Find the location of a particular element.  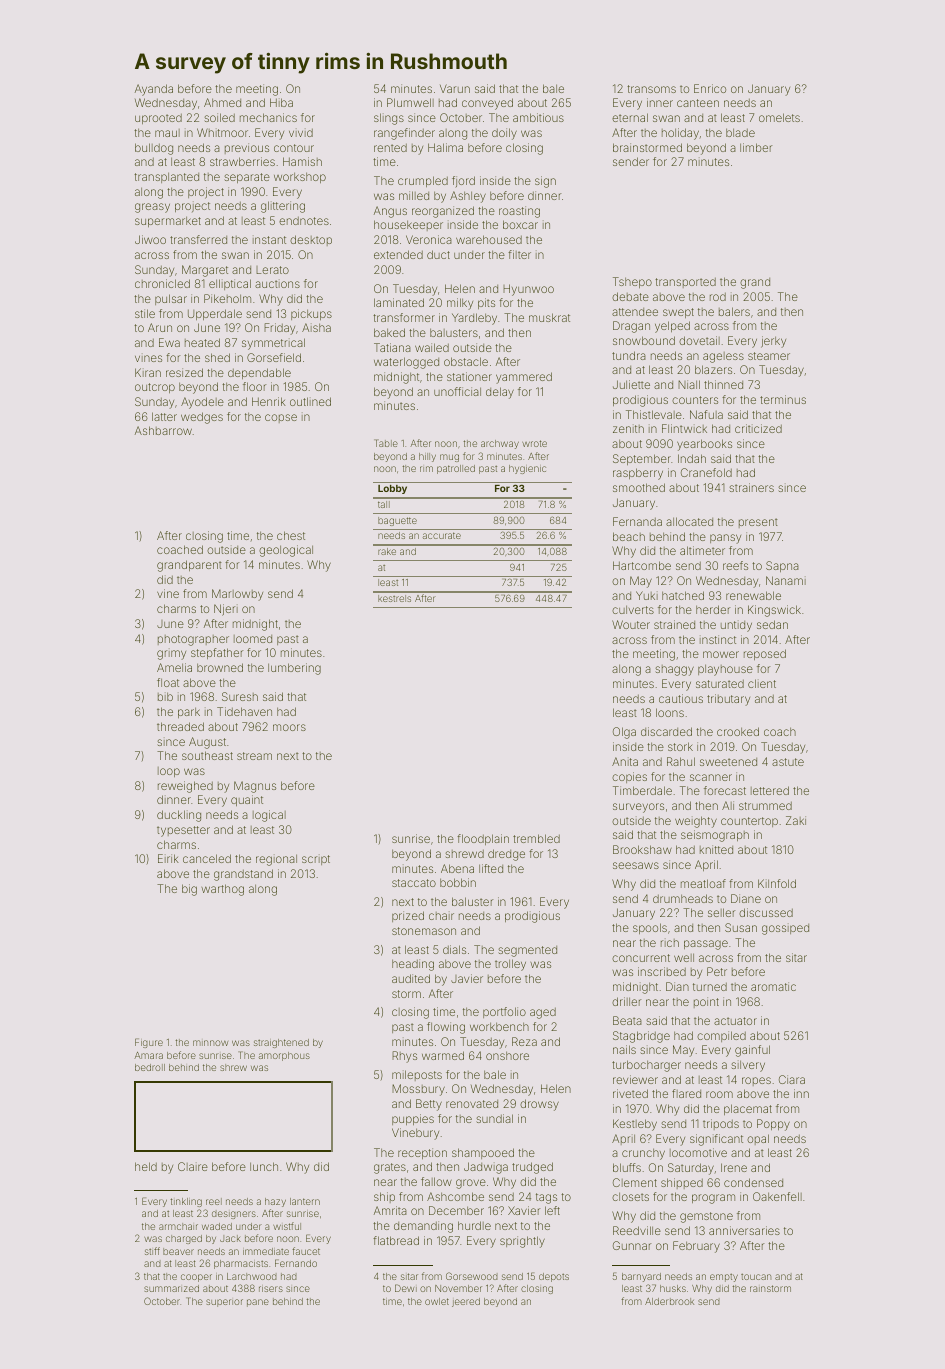

barnyard is located at coordinates (641, 1277).
